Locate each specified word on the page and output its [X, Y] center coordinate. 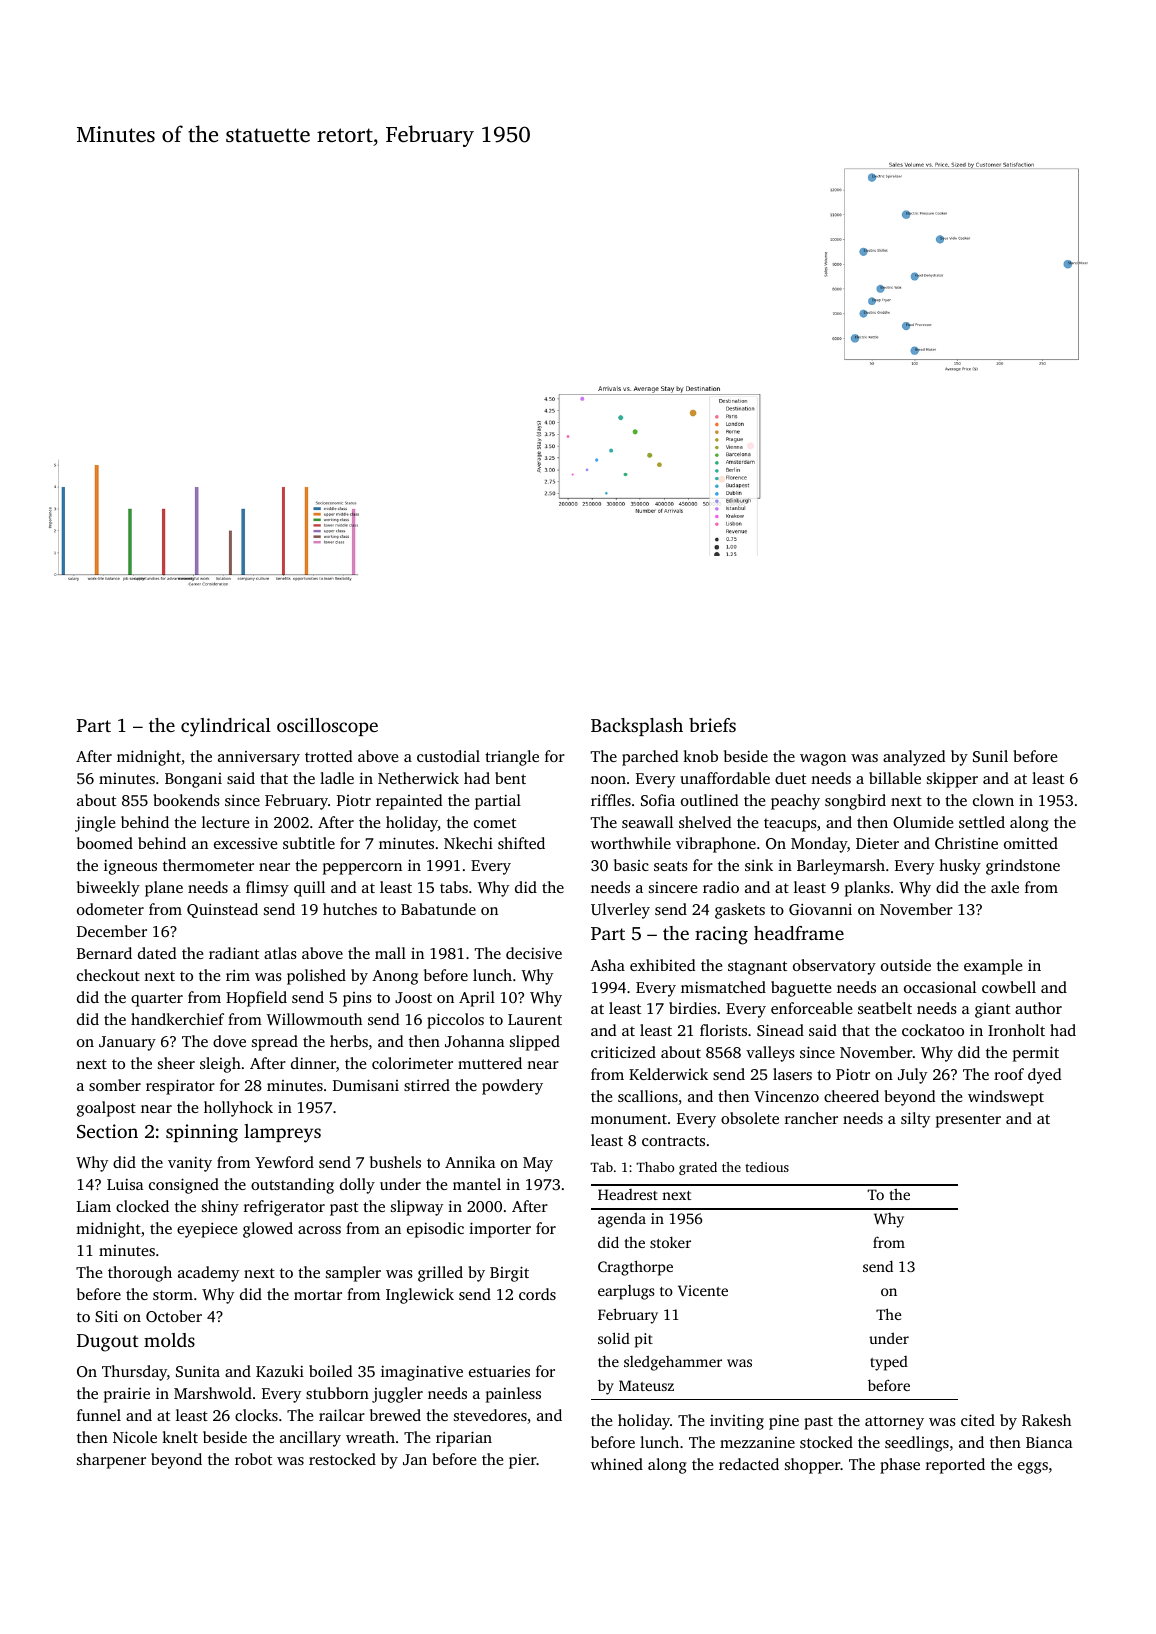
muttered [490, 1063]
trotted [328, 756]
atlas [280, 953]
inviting [737, 1422]
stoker [670, 1242]
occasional [940, 987]
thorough [140, 1274]
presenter [968, 1121]
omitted [1031, 843]
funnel [99, 1415]
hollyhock [238, 1109]
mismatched [723, 987]
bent [510, 778]
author [1038, 1008]
